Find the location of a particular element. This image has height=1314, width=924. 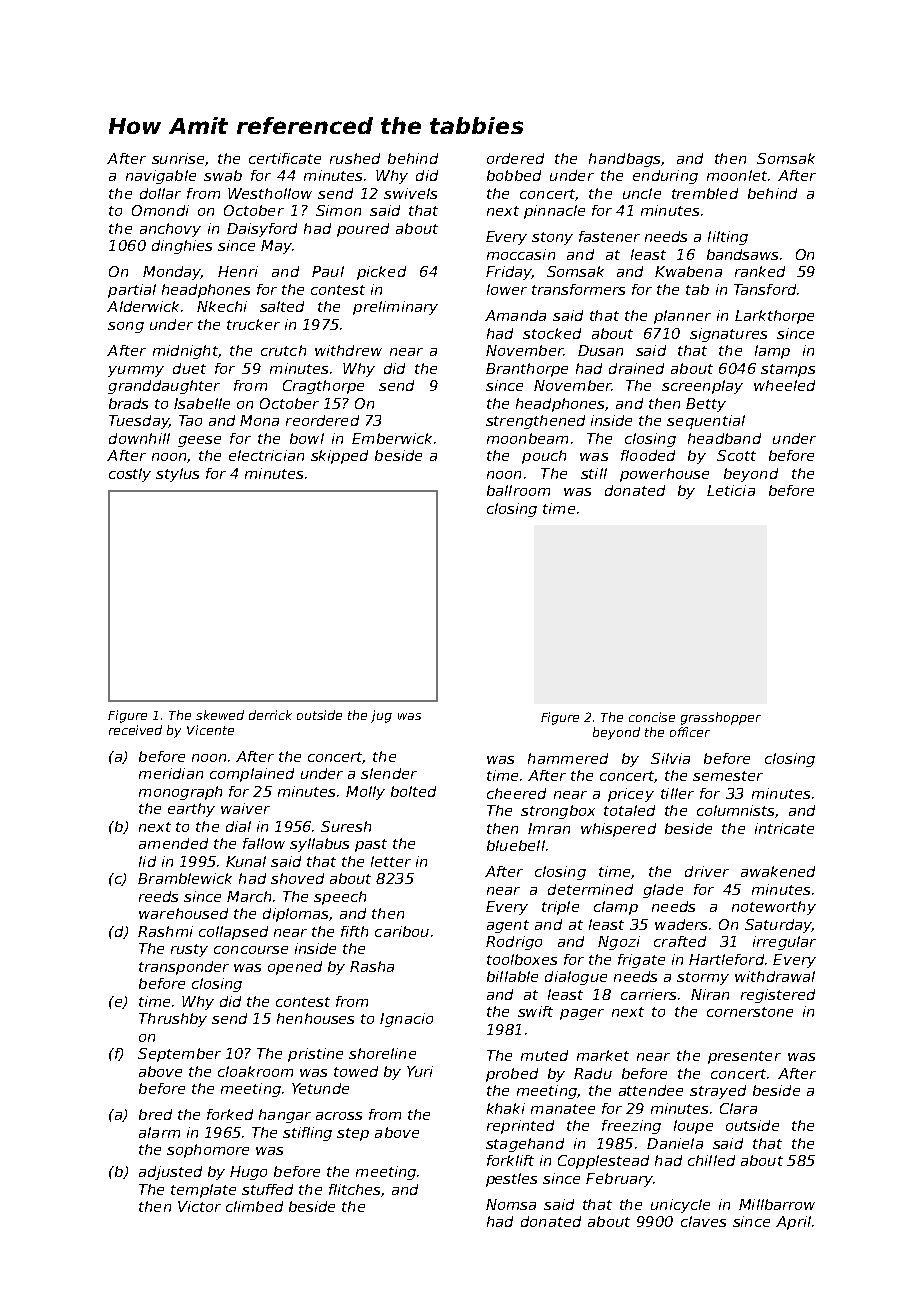

Niran is located at coordinates (710, 994).
